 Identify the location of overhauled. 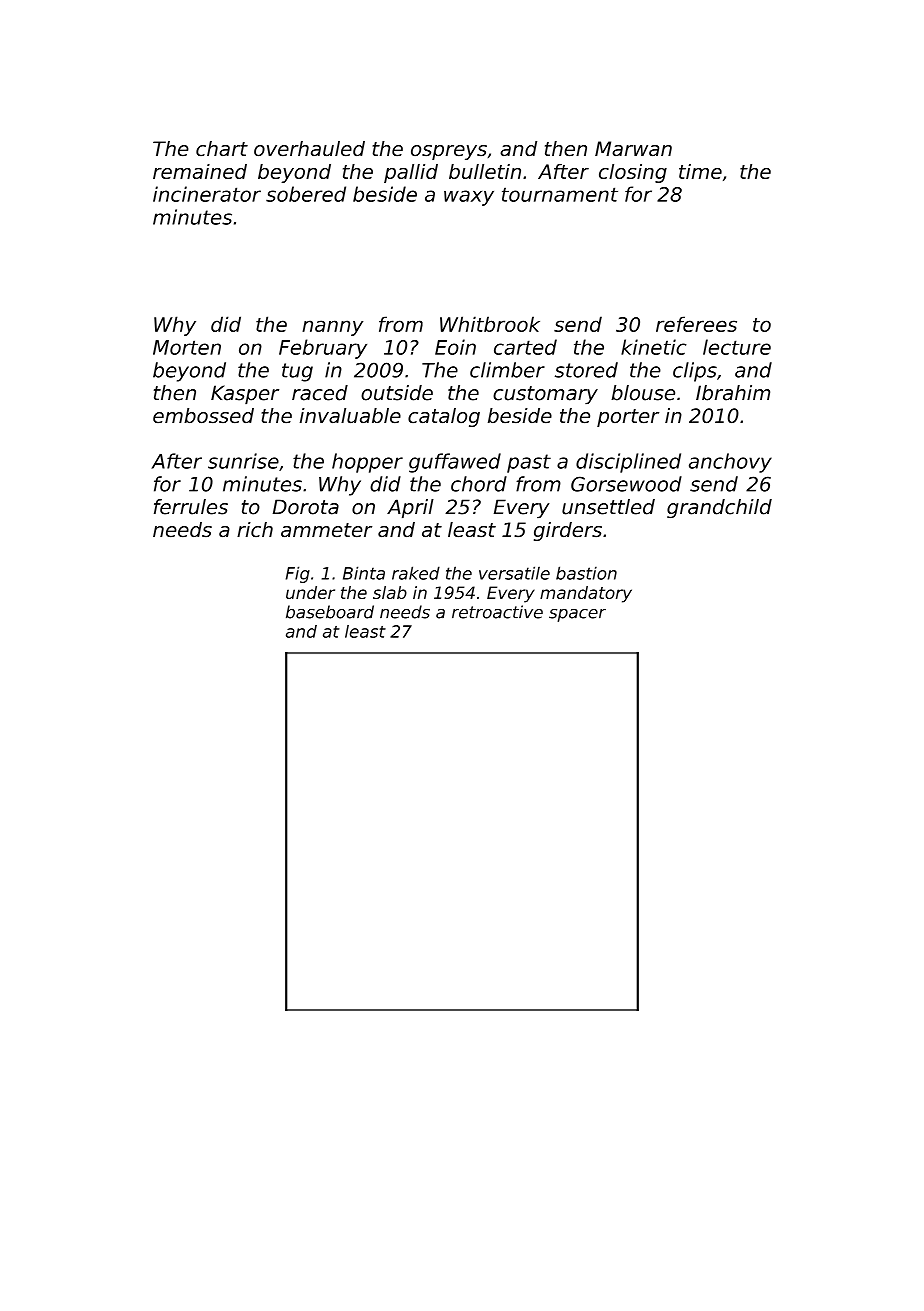
(309, 149).
